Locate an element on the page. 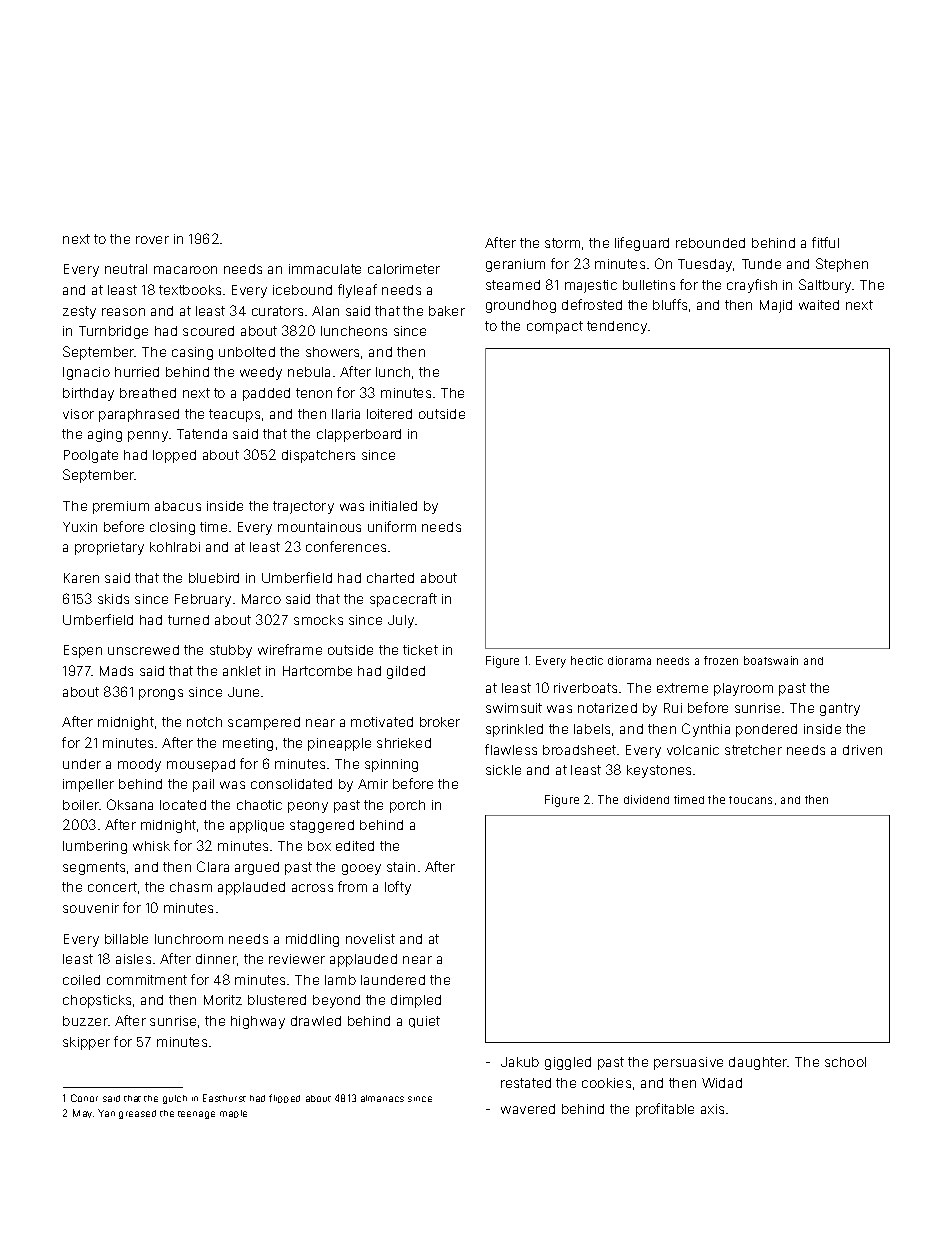 This page has height=1233, width=952. frozen is located at coordinates (721, 660).
